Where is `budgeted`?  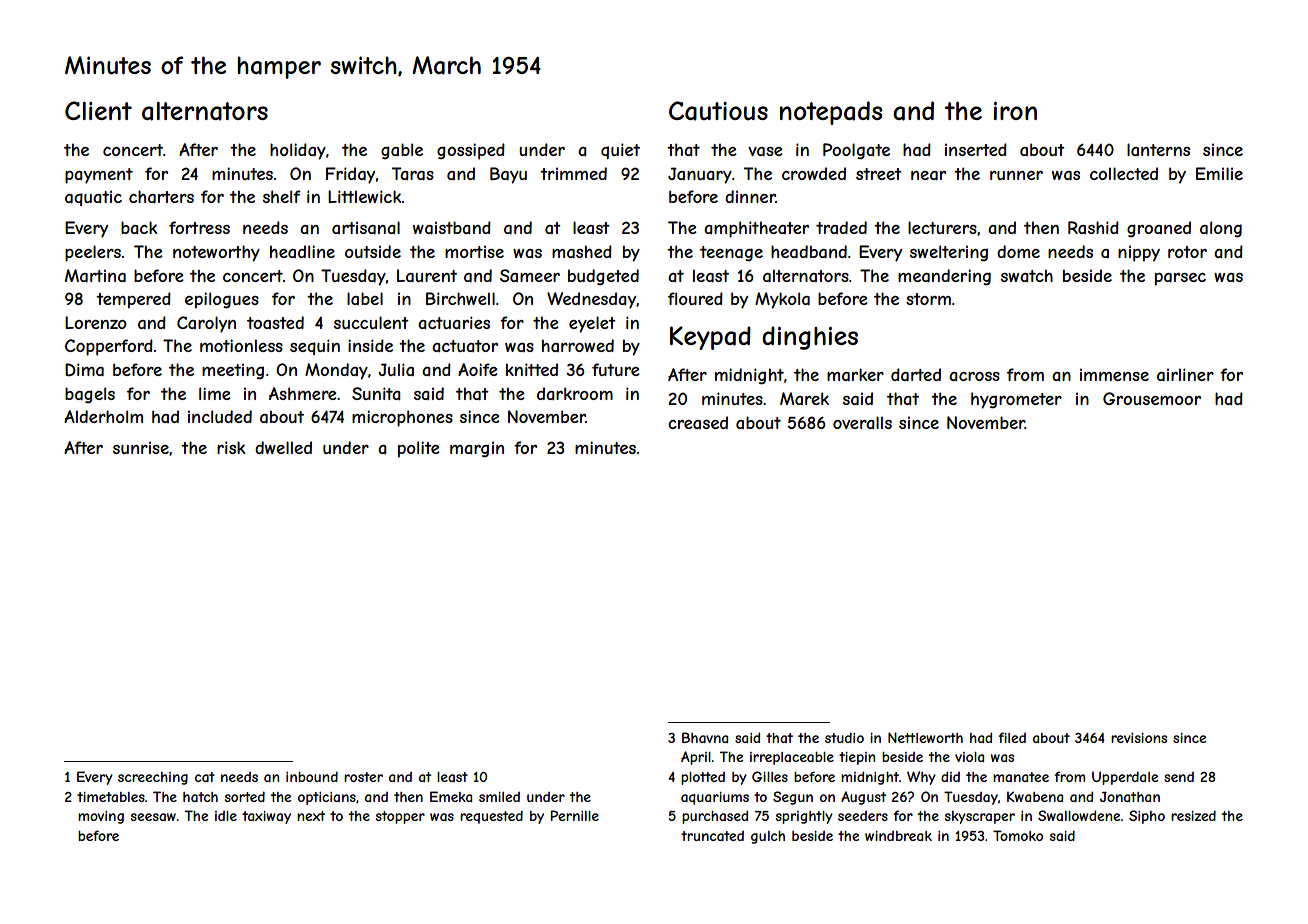
budgeted is located at coordinates (603, 277).
